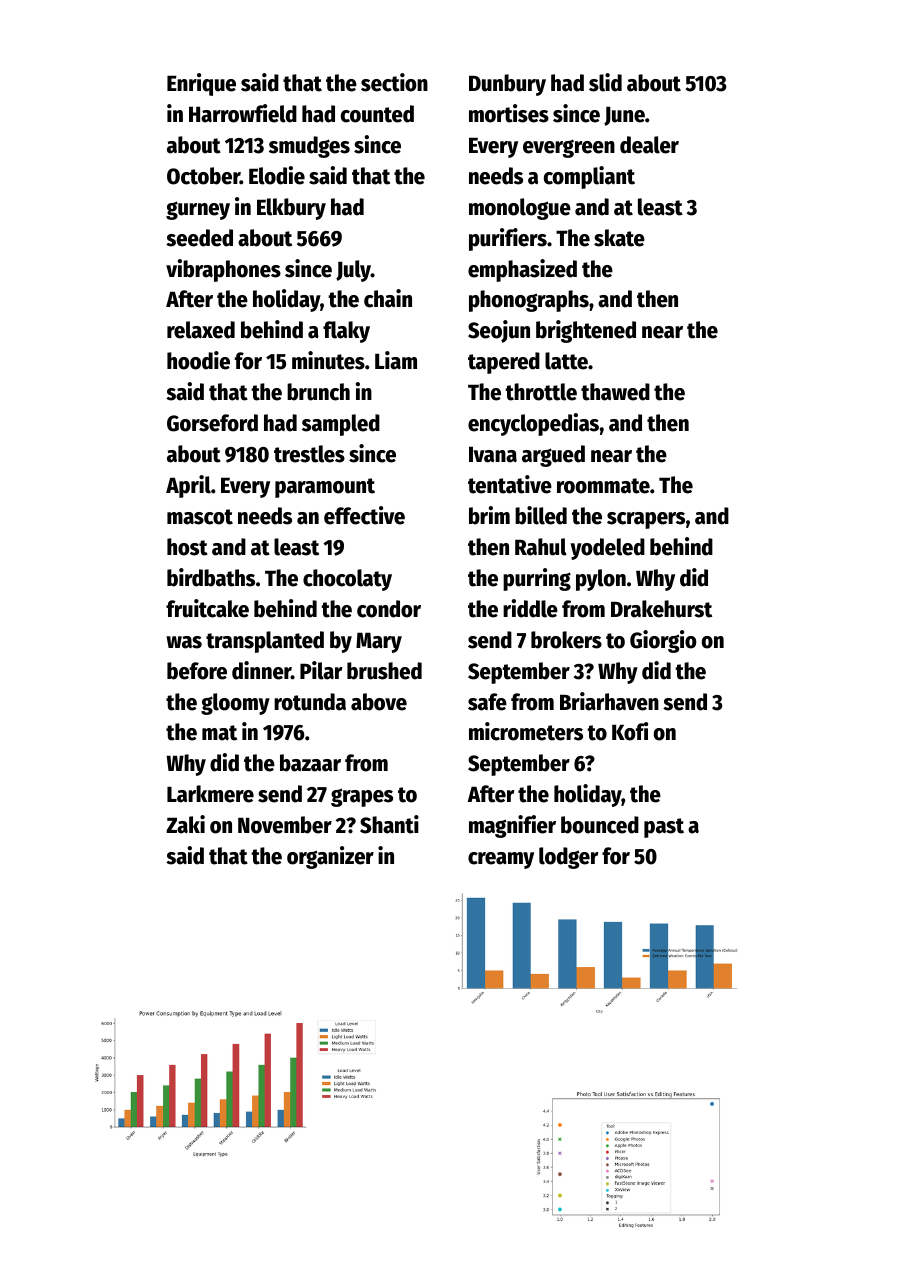 The width and height of the document is (898, 1274). I want to click on sampled, so click(341, 425).
